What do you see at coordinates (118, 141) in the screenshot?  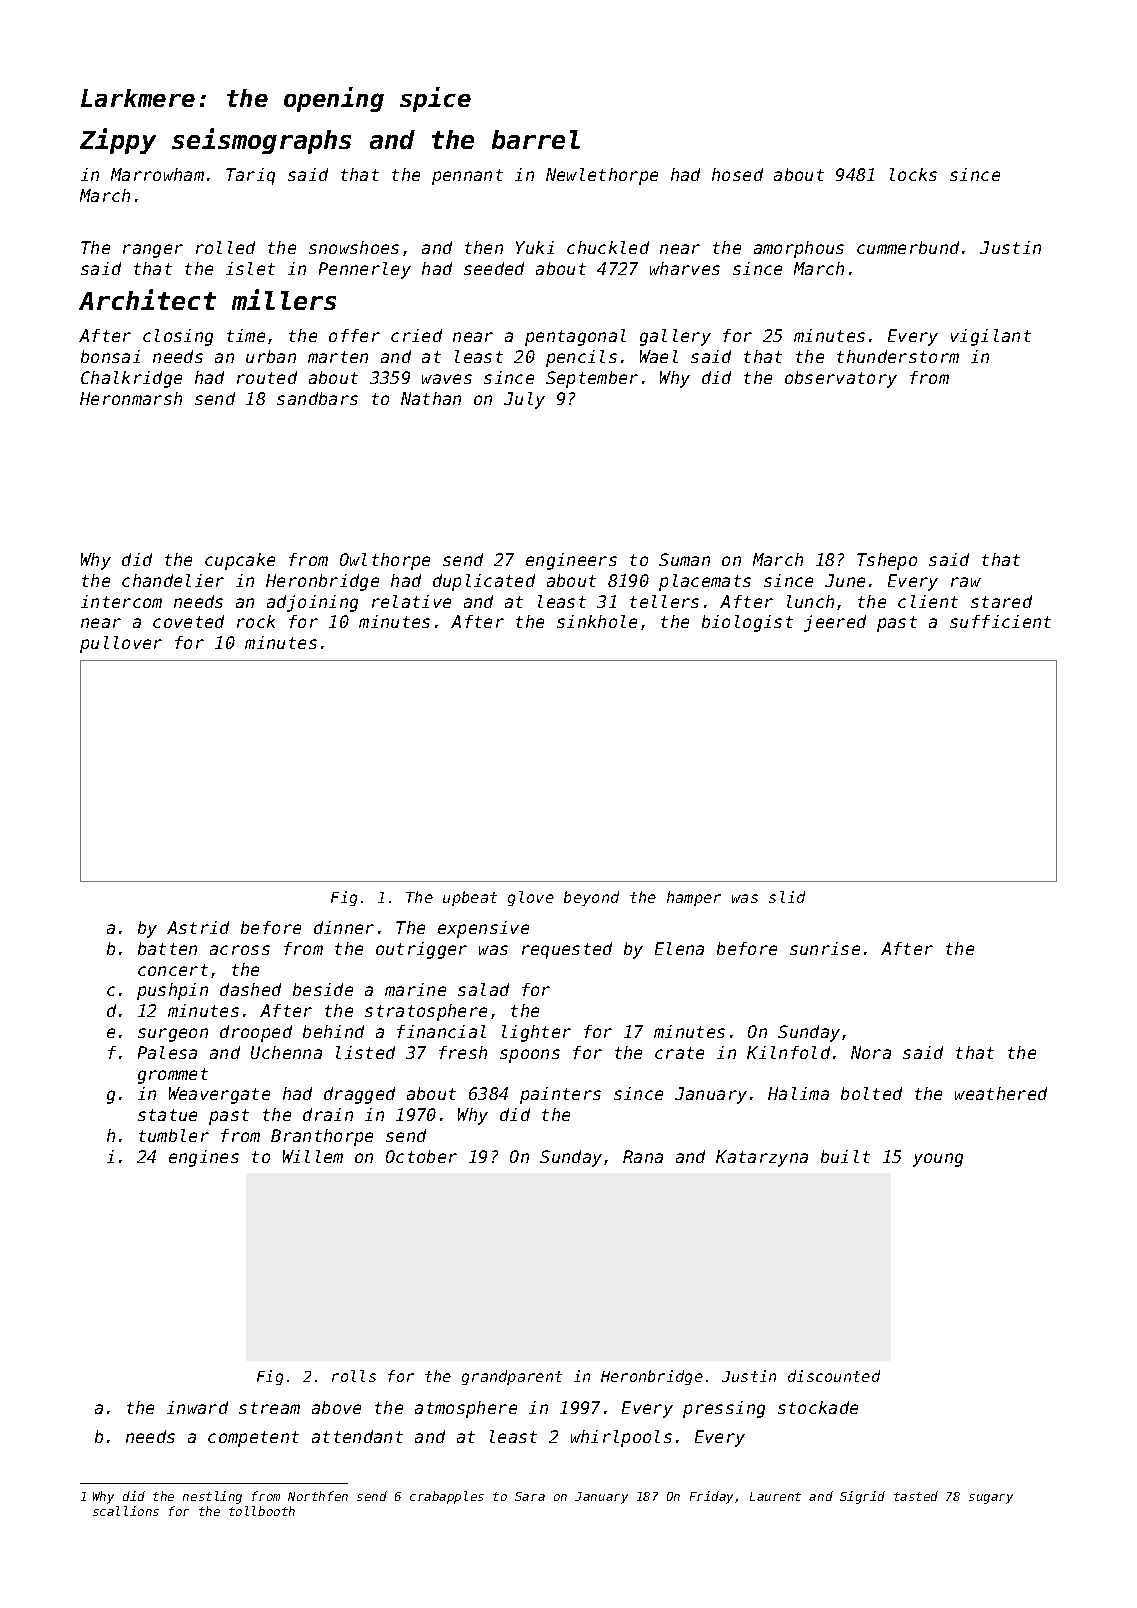 I see `Zippy` at bounding box center [118, 141].
